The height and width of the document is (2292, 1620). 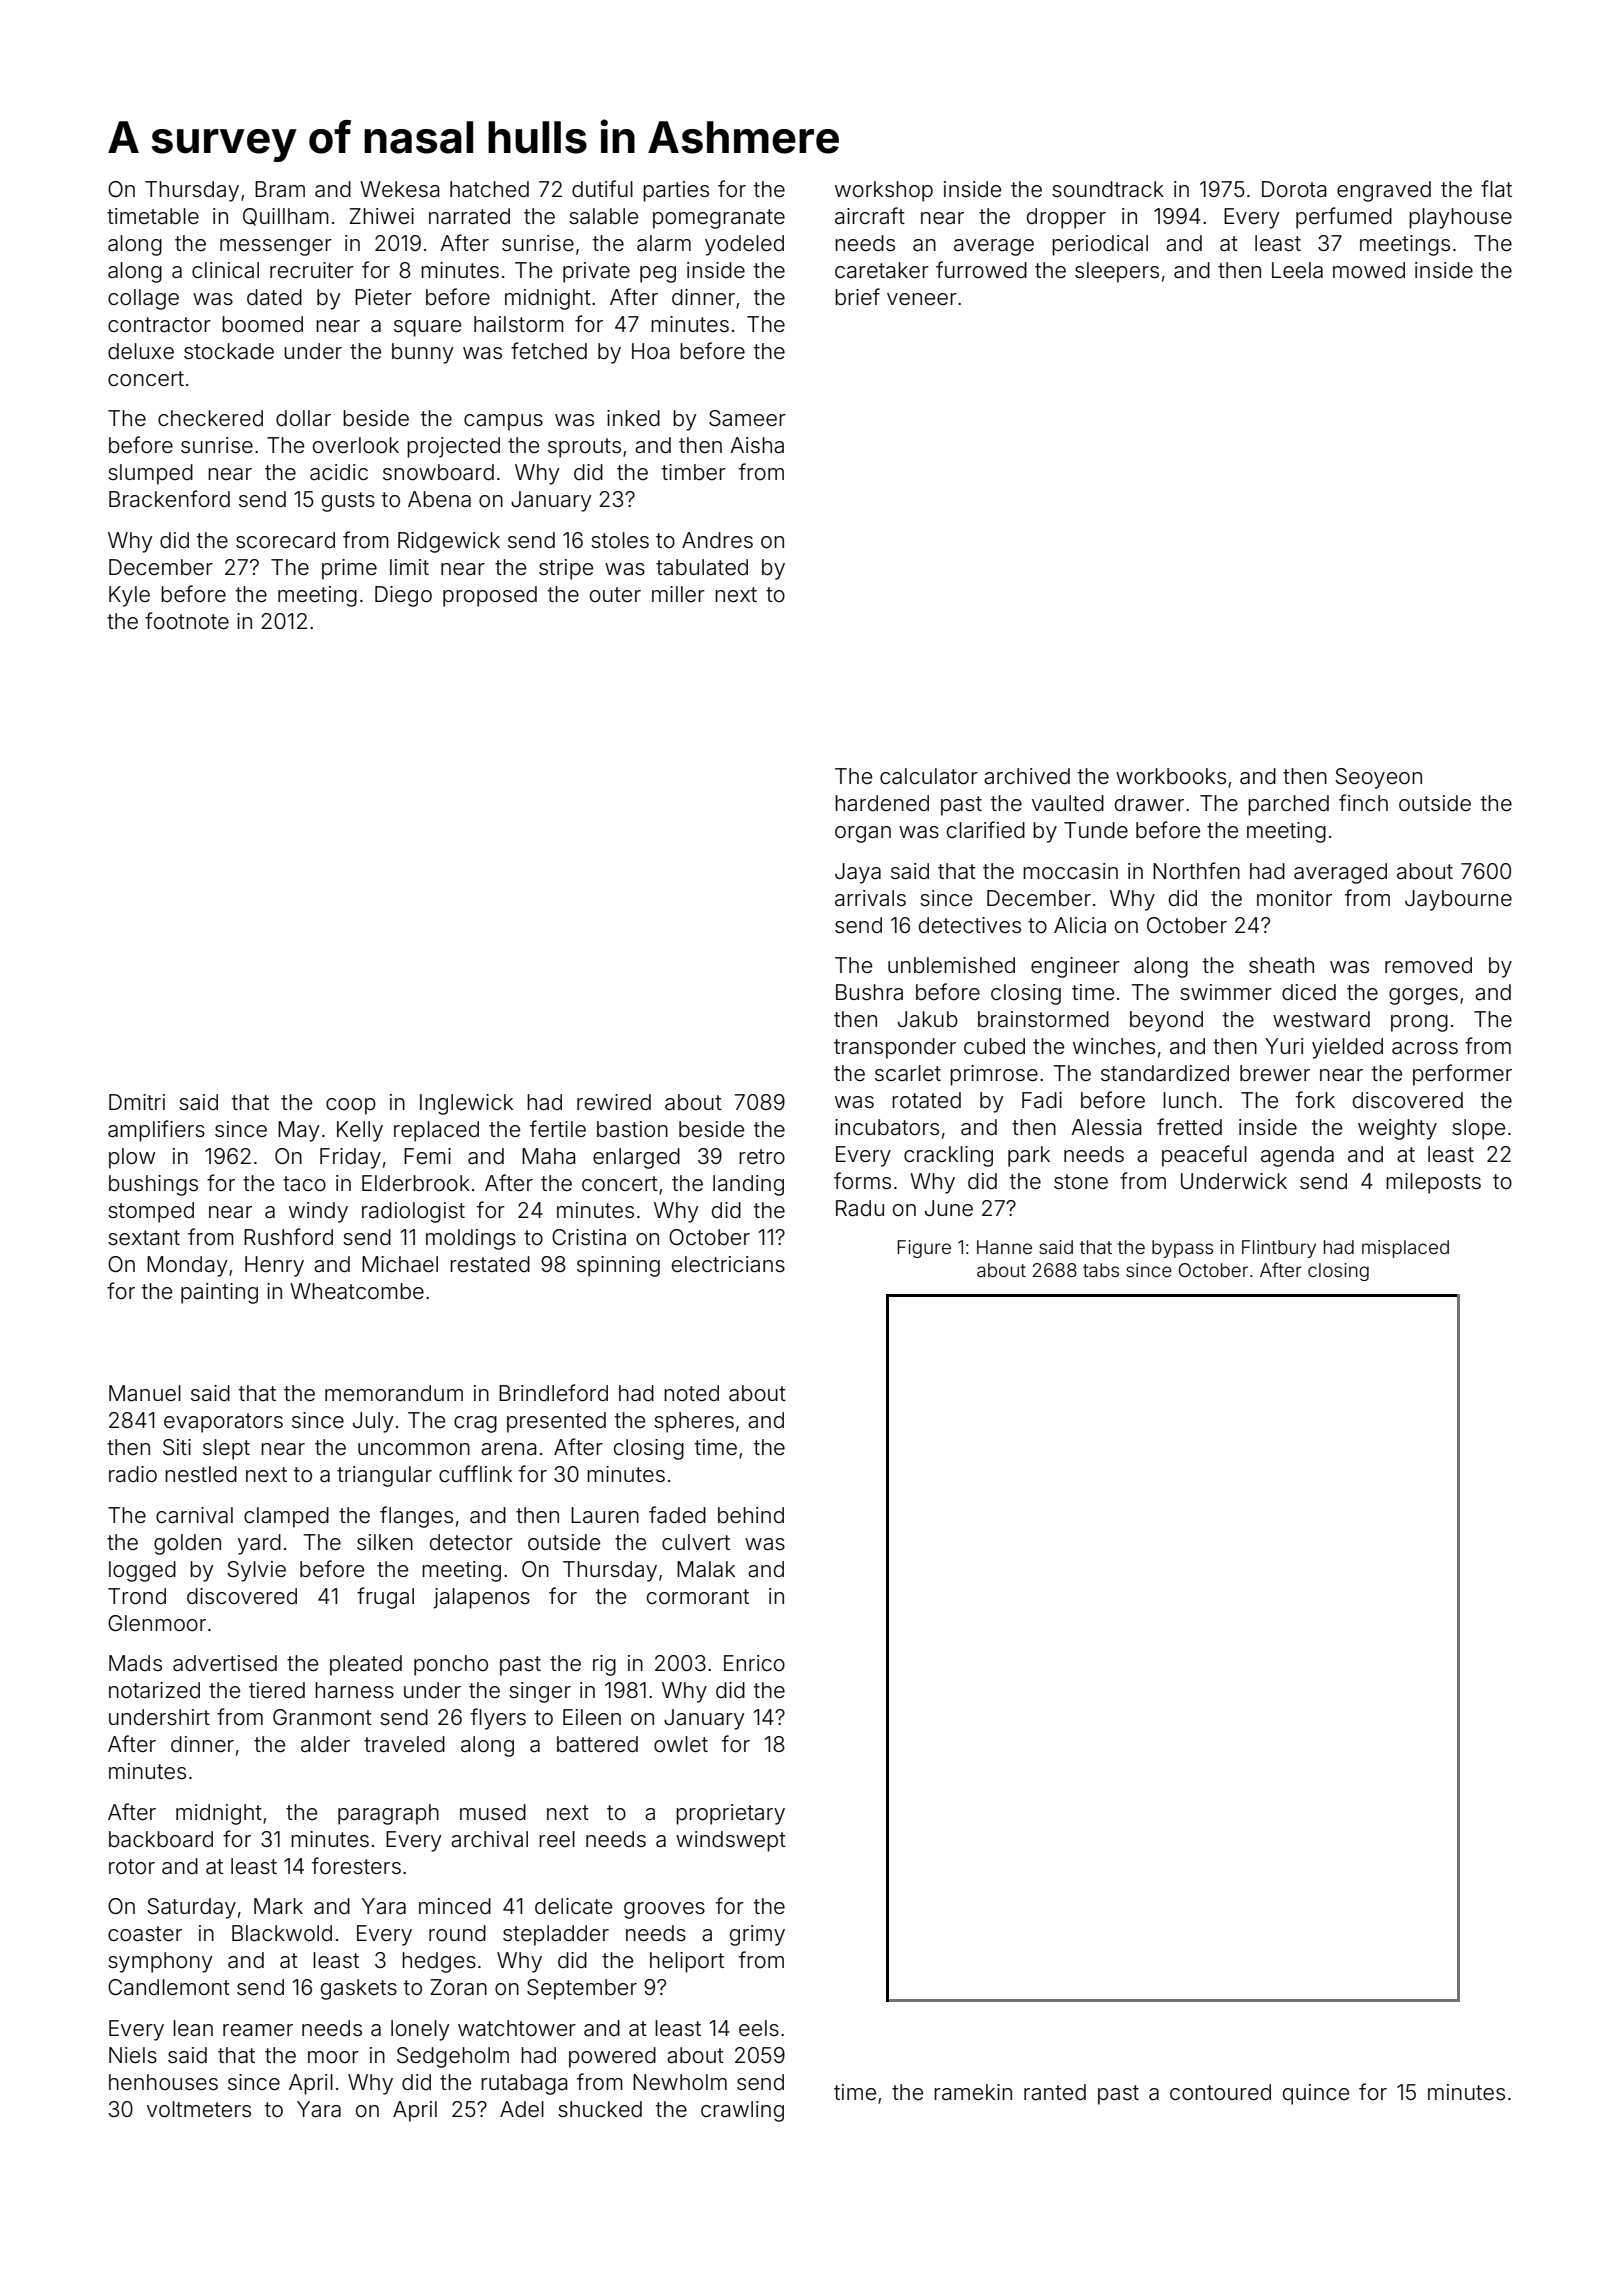 I want to click on furrowed, so click(x=981, y=269).
